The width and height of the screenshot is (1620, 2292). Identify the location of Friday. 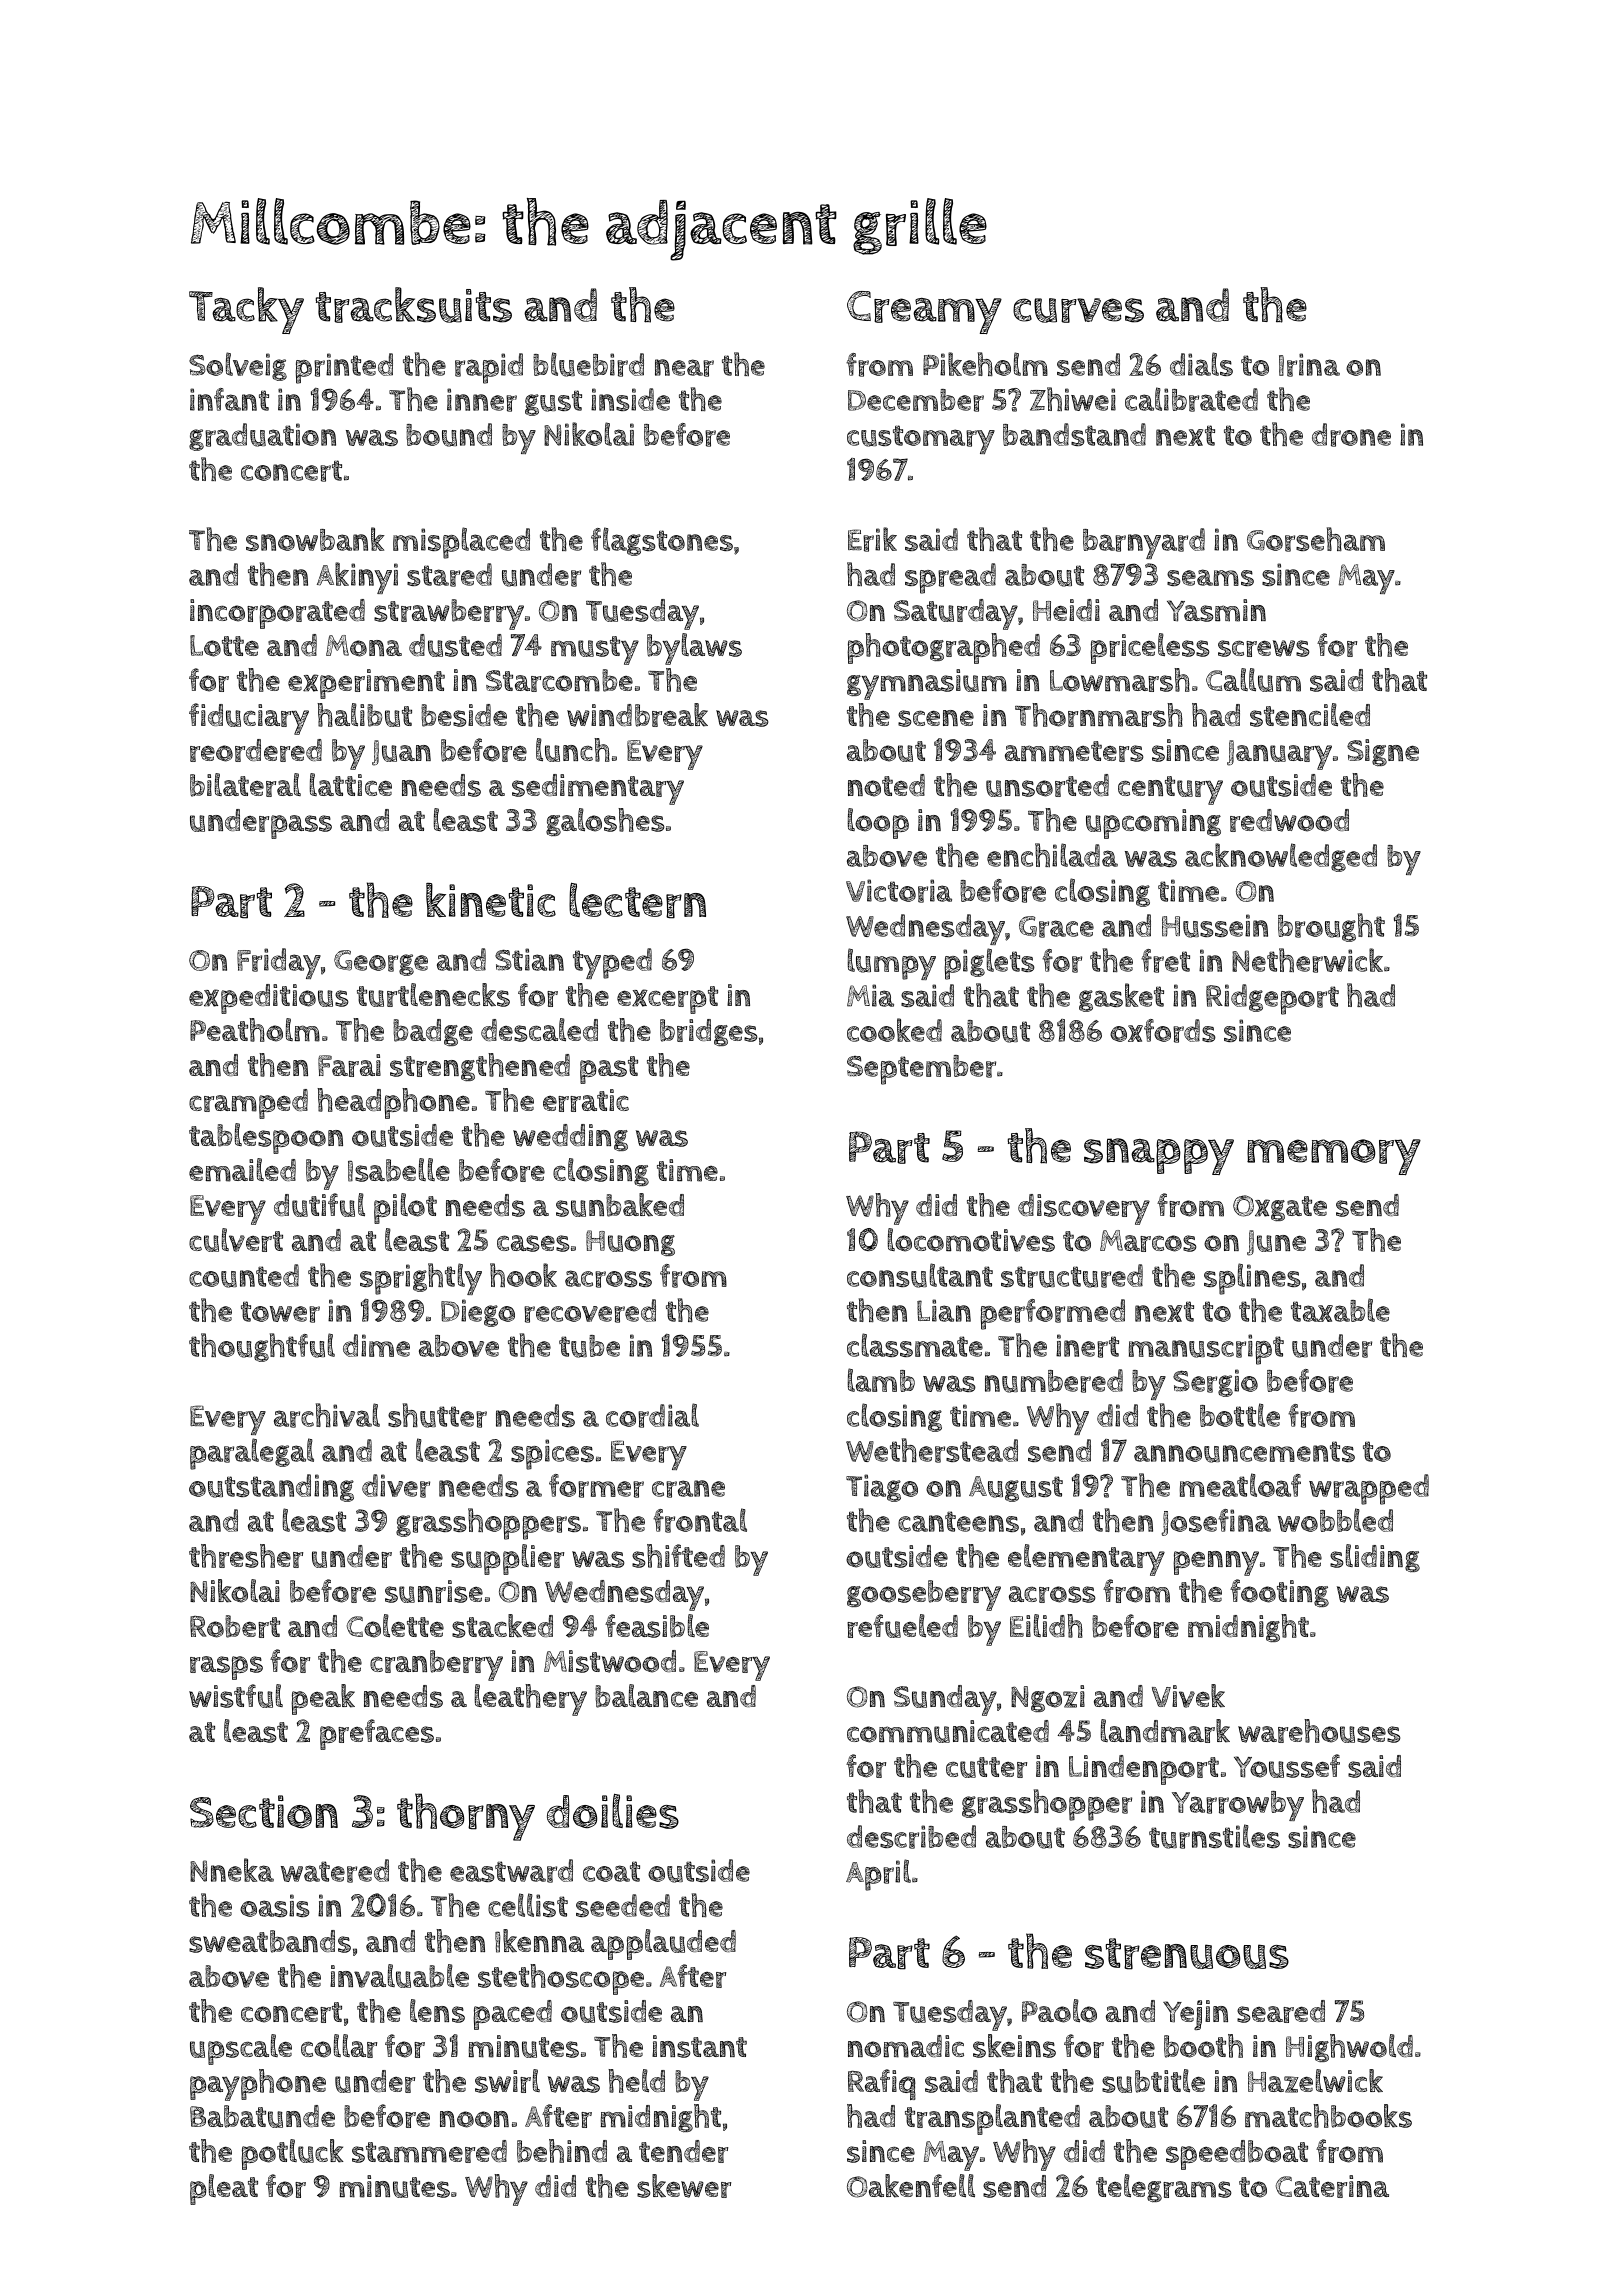
(279, 963).
